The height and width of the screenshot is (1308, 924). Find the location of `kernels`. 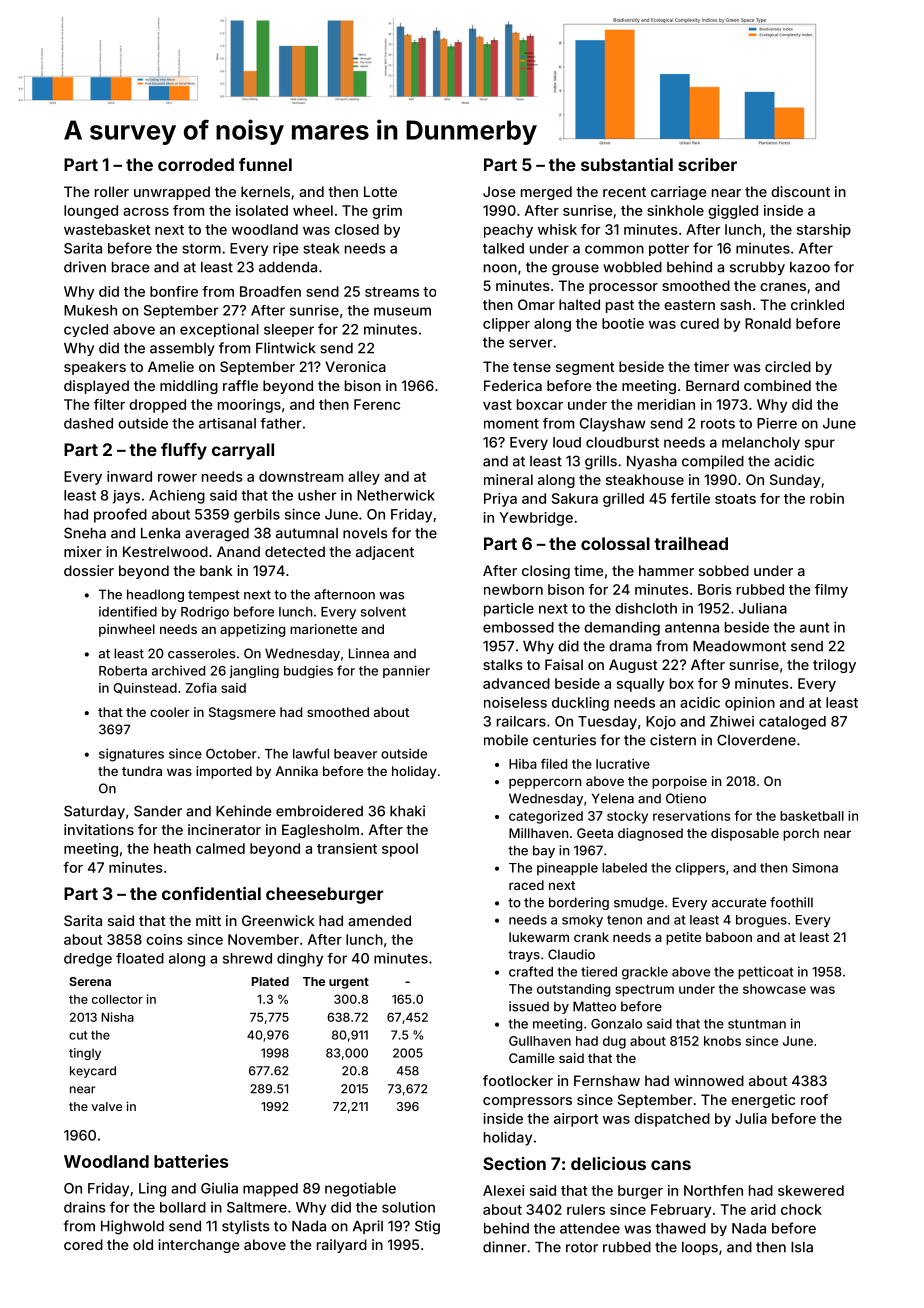

kernels is located at coordinates (265, 191).
